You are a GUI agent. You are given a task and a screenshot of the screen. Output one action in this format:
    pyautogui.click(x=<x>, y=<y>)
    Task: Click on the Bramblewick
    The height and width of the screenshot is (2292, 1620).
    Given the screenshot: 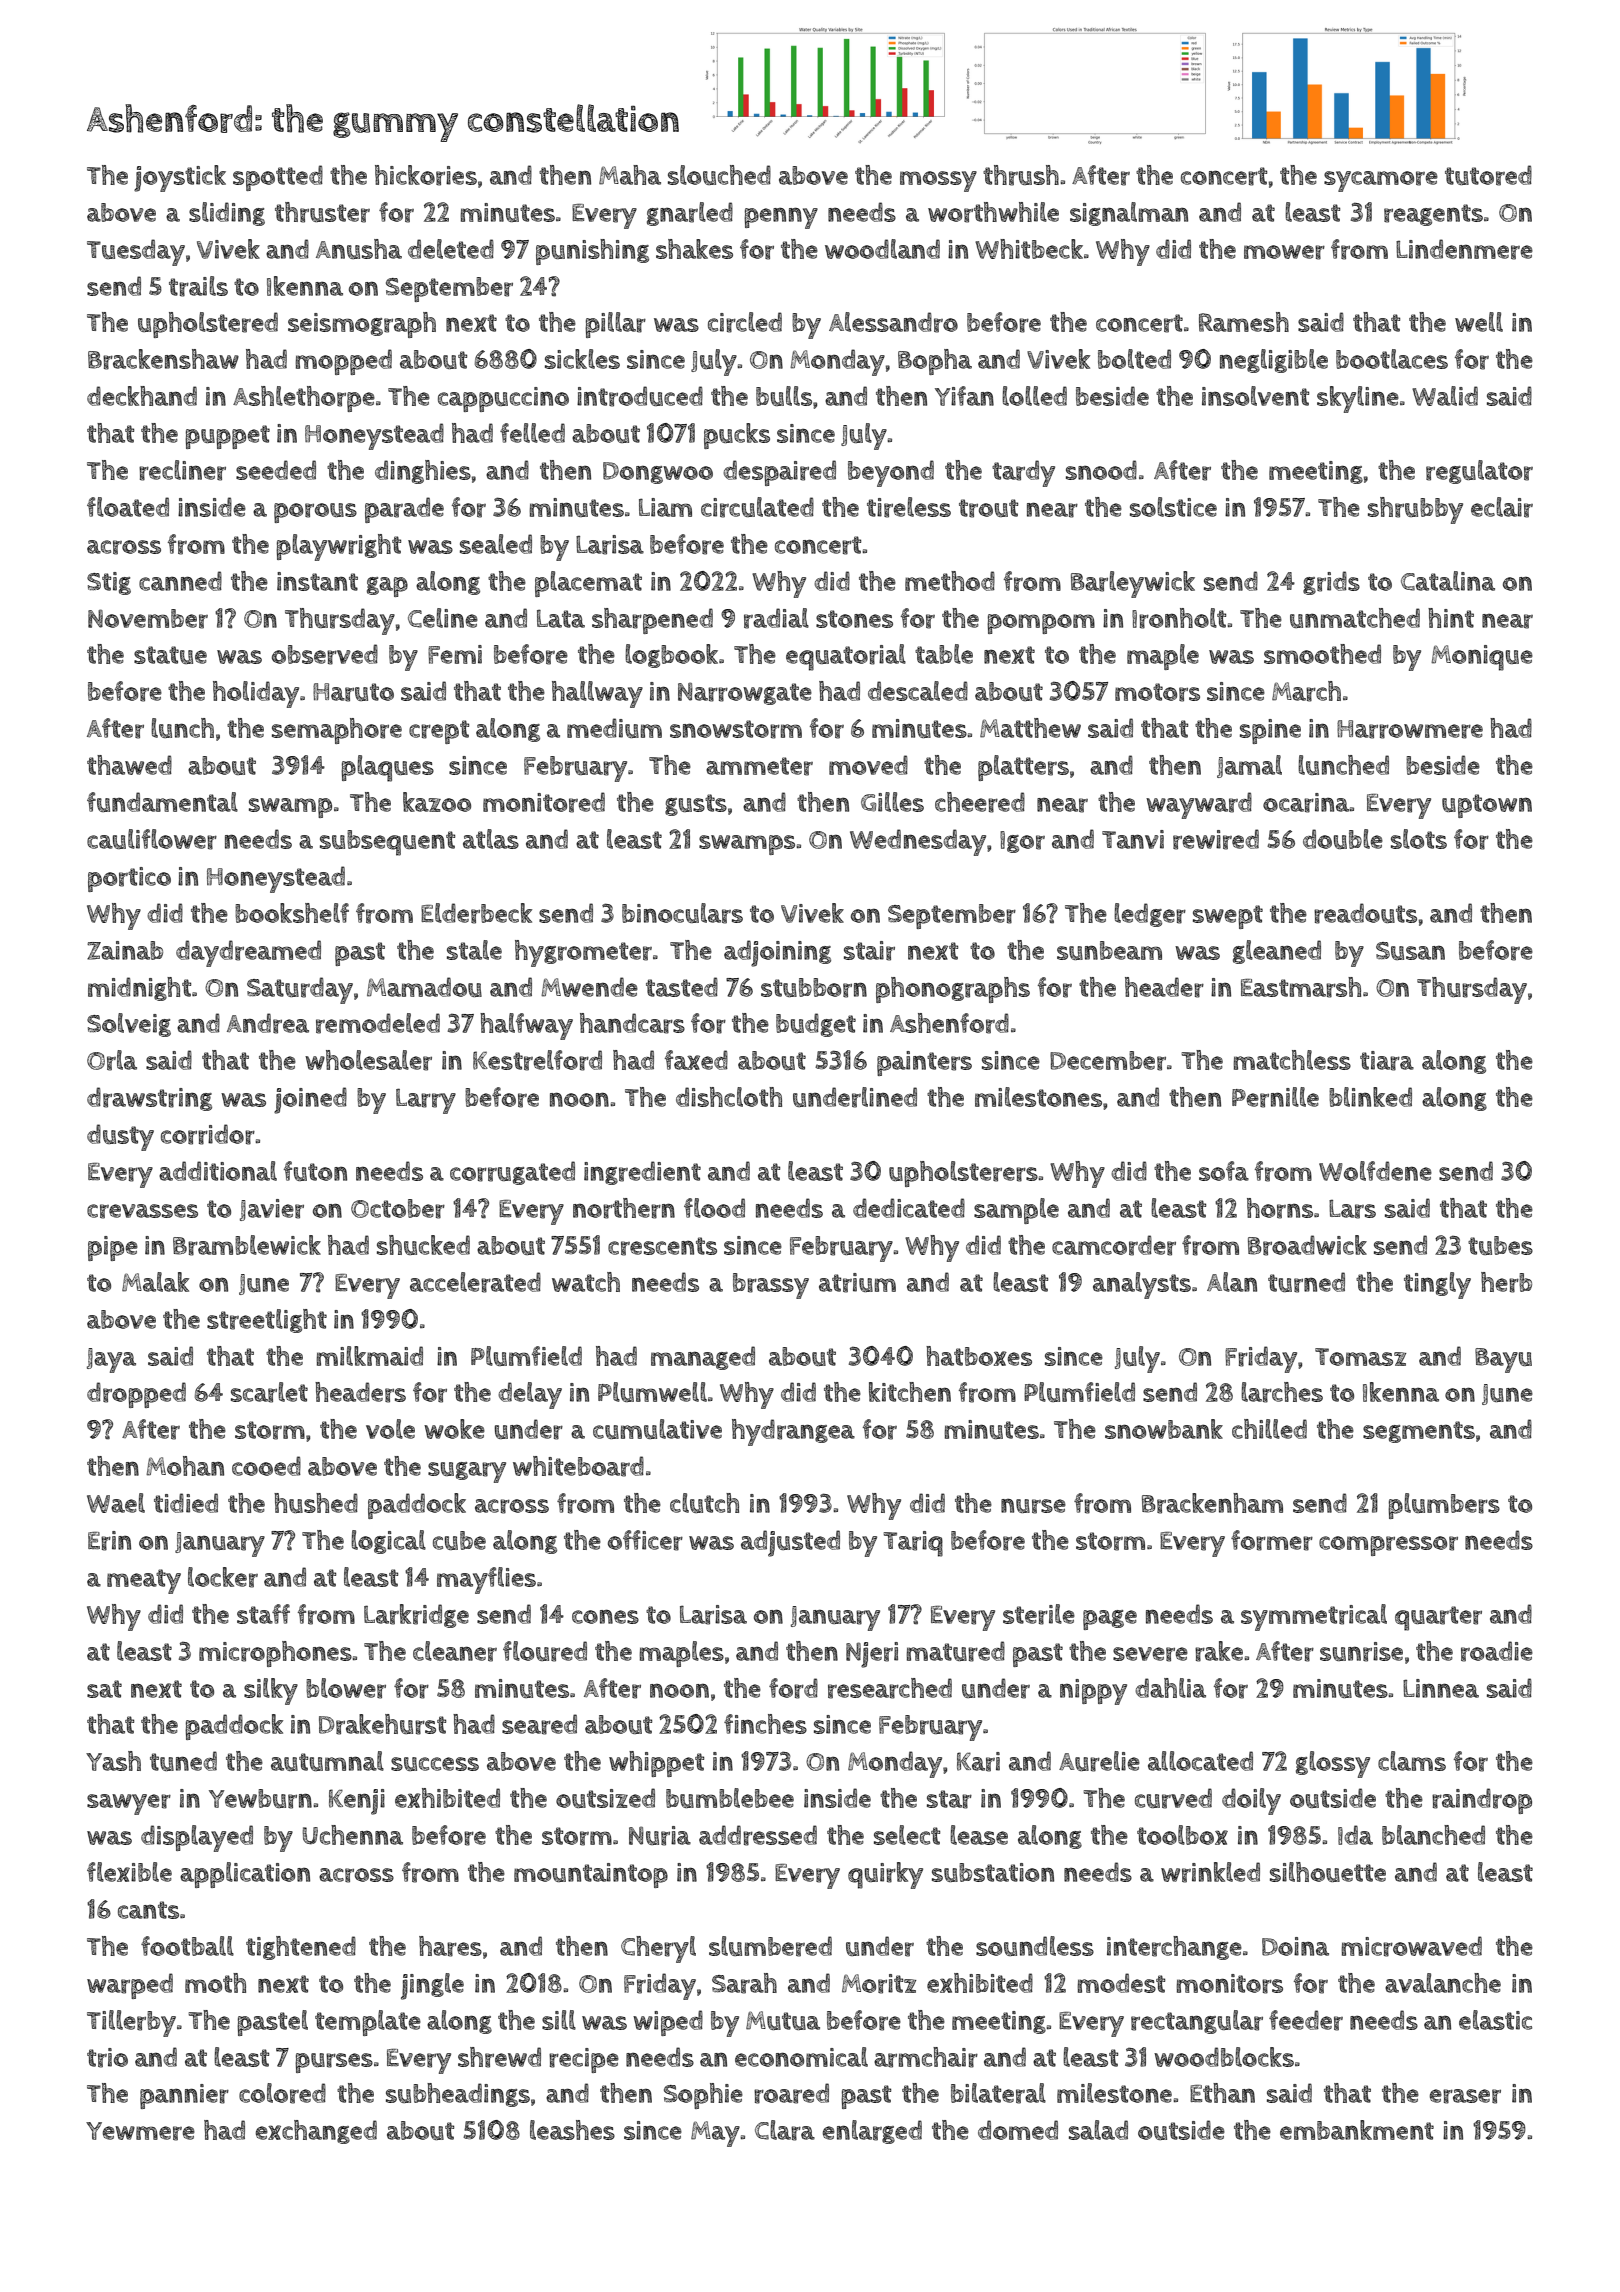 What is the action you would take?
    pyautogui.click(x=247, y=1245)
